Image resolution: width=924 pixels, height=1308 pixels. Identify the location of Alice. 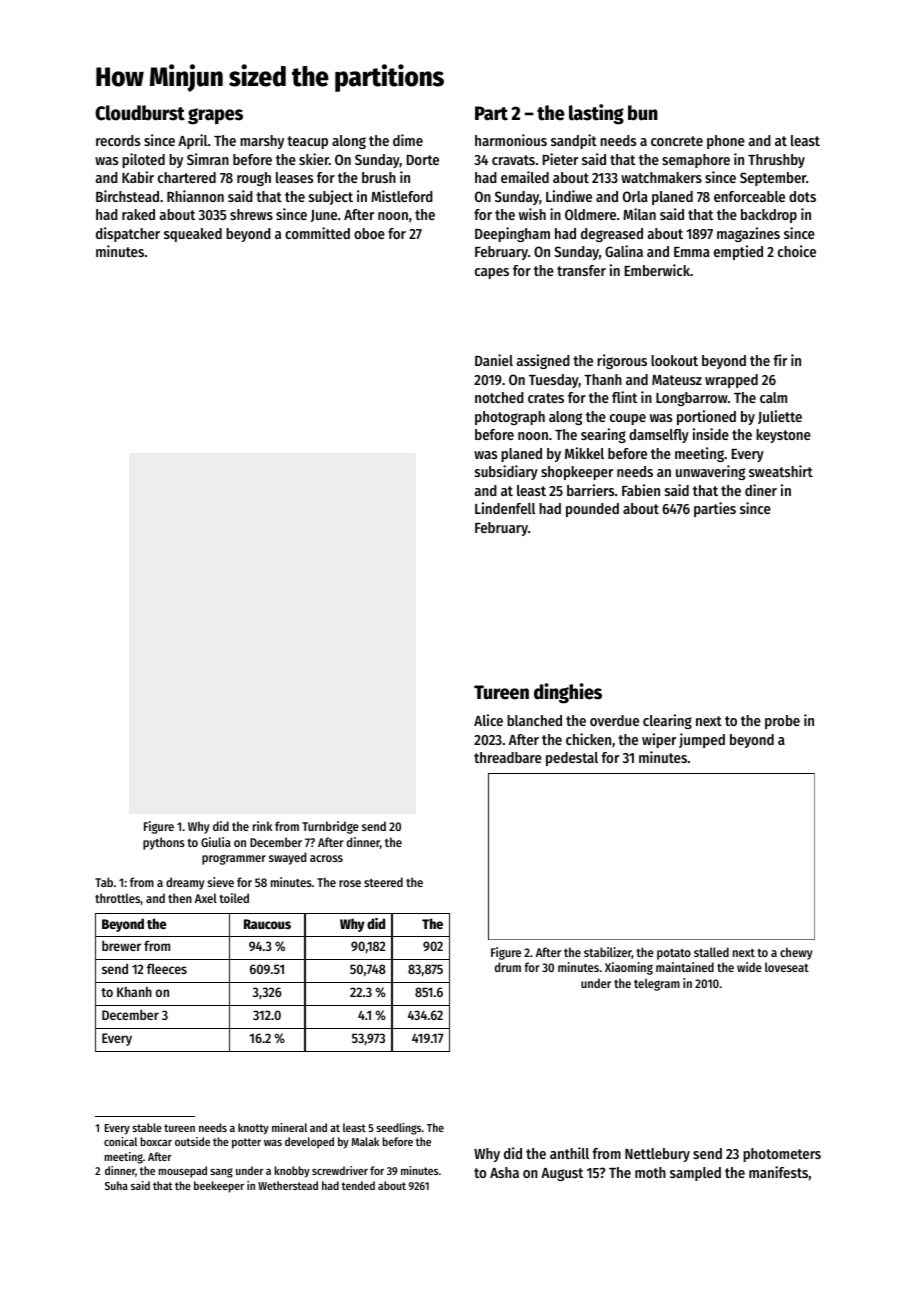
(488, 720).
